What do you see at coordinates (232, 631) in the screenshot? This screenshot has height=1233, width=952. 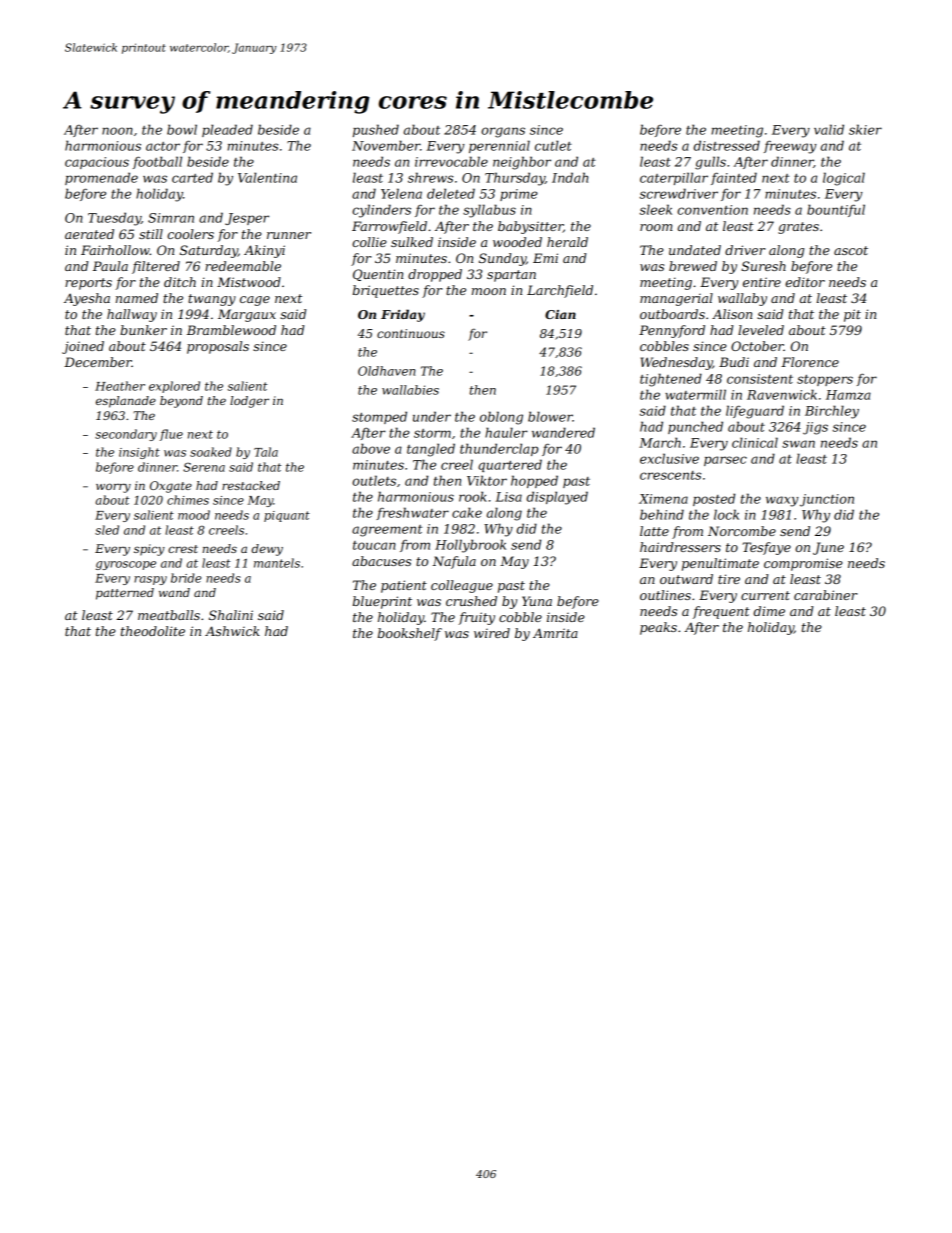 I see `Ashwick` at bounding box center [232, 631].
